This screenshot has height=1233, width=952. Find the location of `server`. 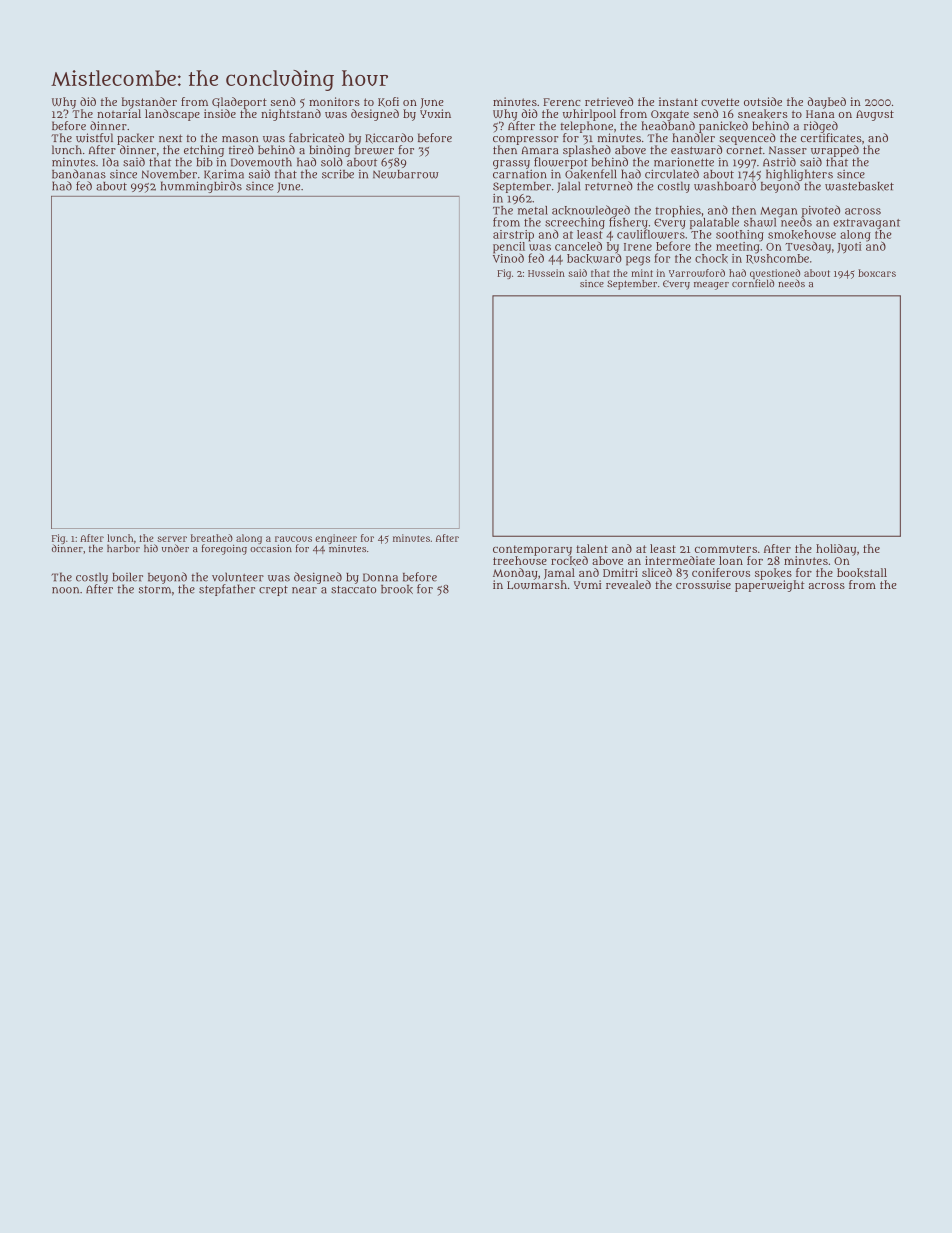

server is located at coordinates (172, 539).
